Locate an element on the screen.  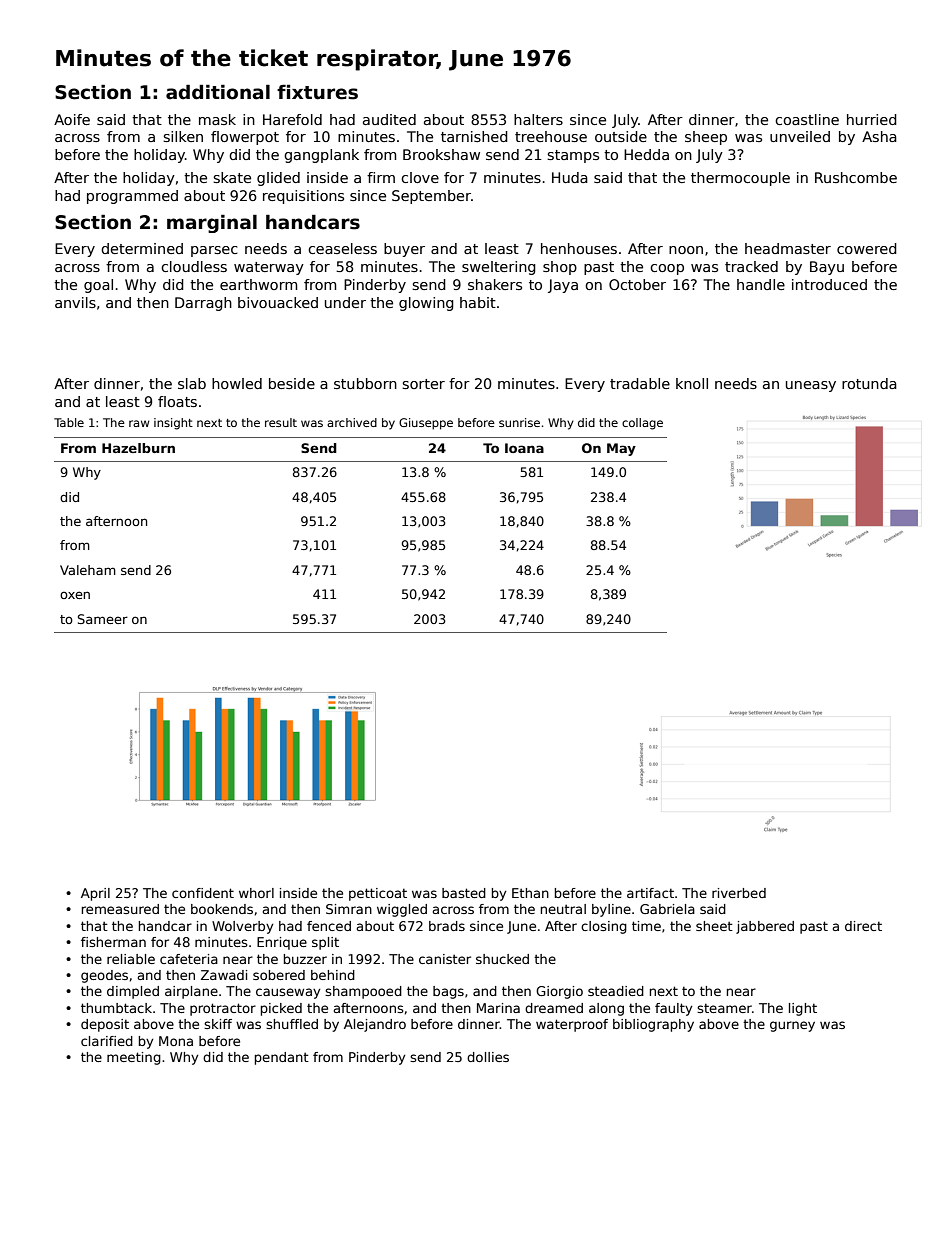
halters is located at coordinates (538, 119).
